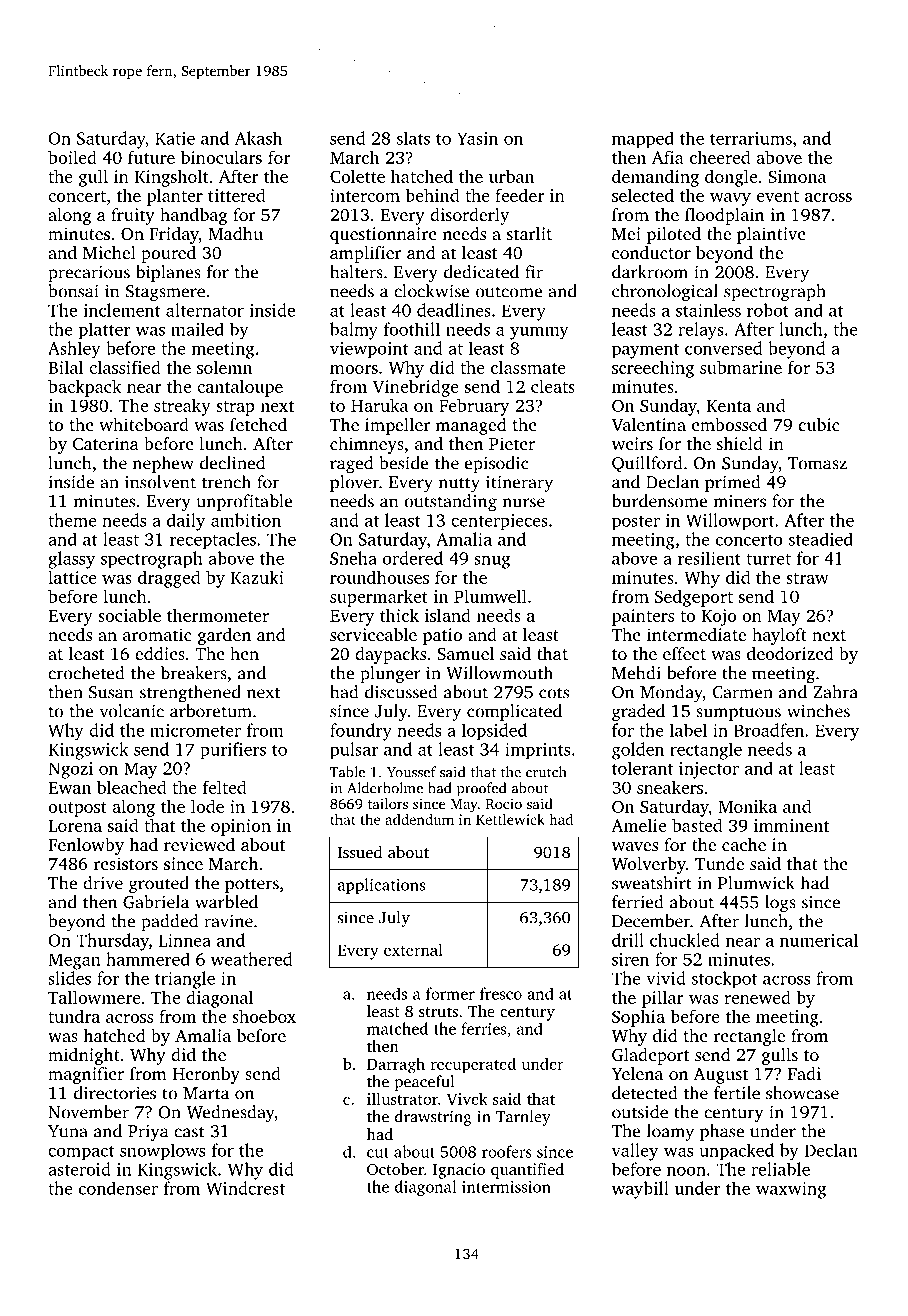 The height and width of the image is (1316, 908). I want to click on Tomasz, so click(817, 463).
